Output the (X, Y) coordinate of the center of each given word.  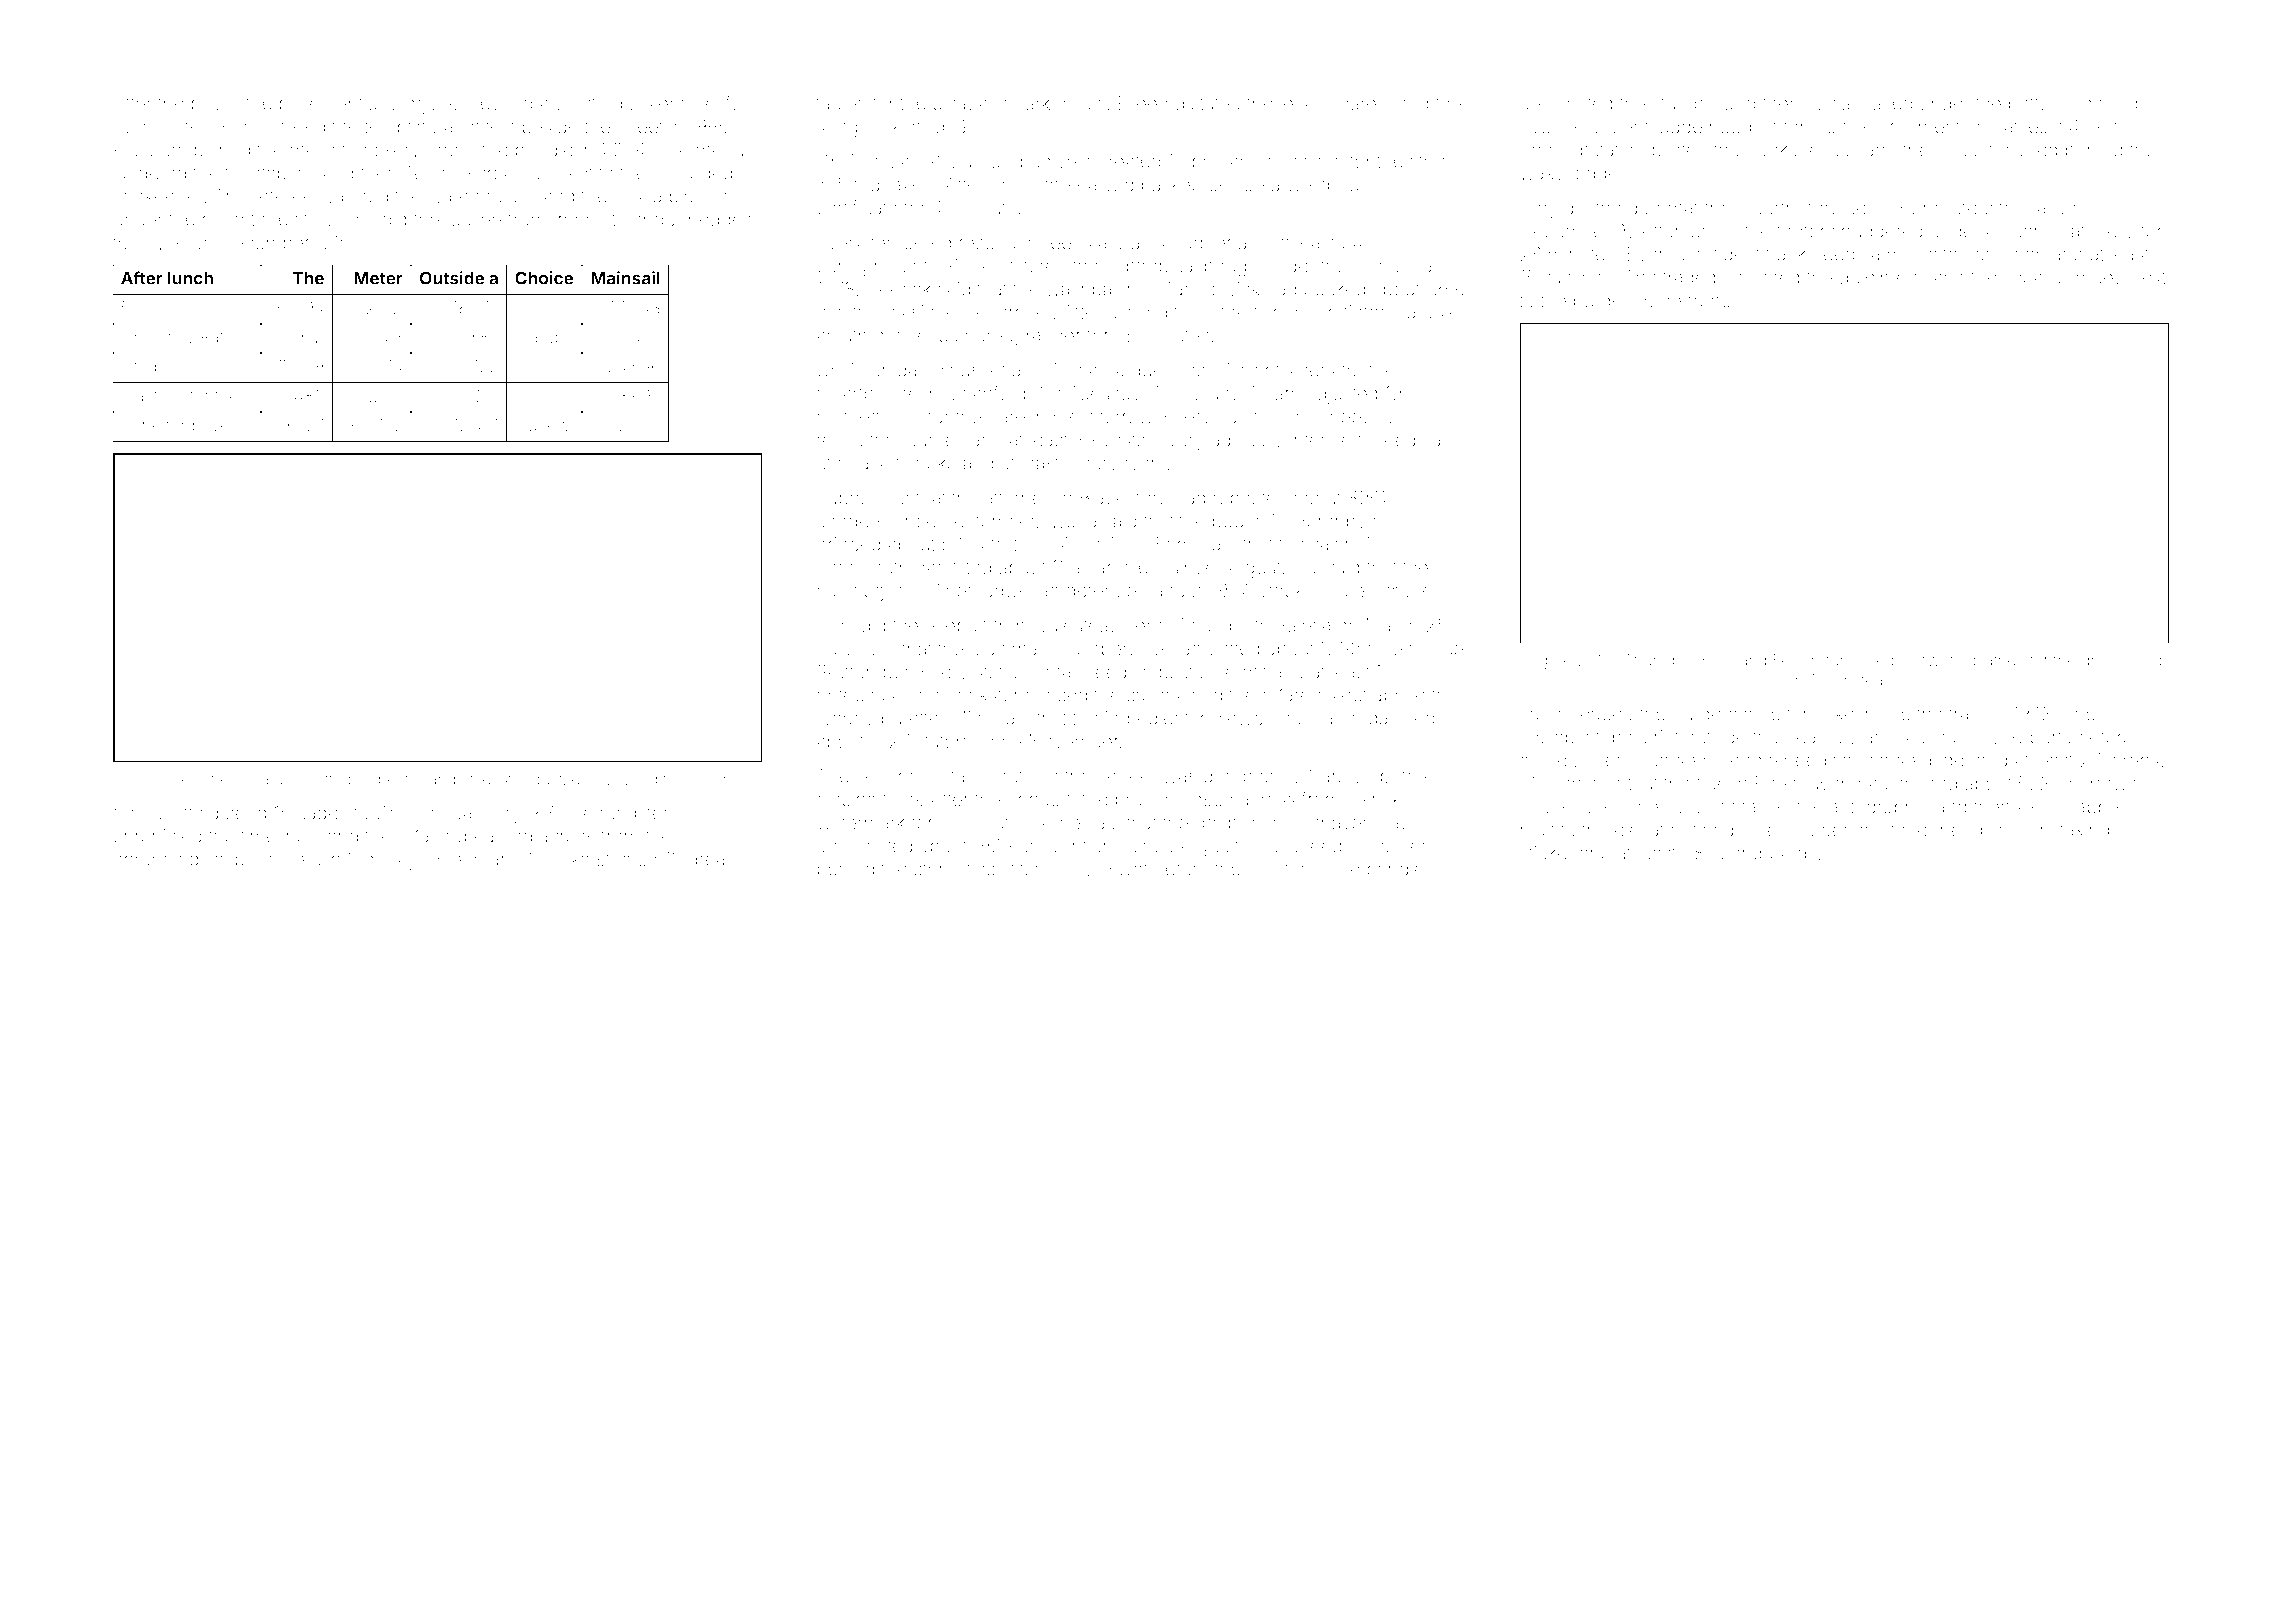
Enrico (248, 126)
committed (312, 779)
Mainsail (625, 278)
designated (1566, 105)
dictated (1207, 103)
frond (1709, 300)
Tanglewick (1212, 291)
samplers (1125, 569)
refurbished (1852, 659)
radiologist (860, 592)
